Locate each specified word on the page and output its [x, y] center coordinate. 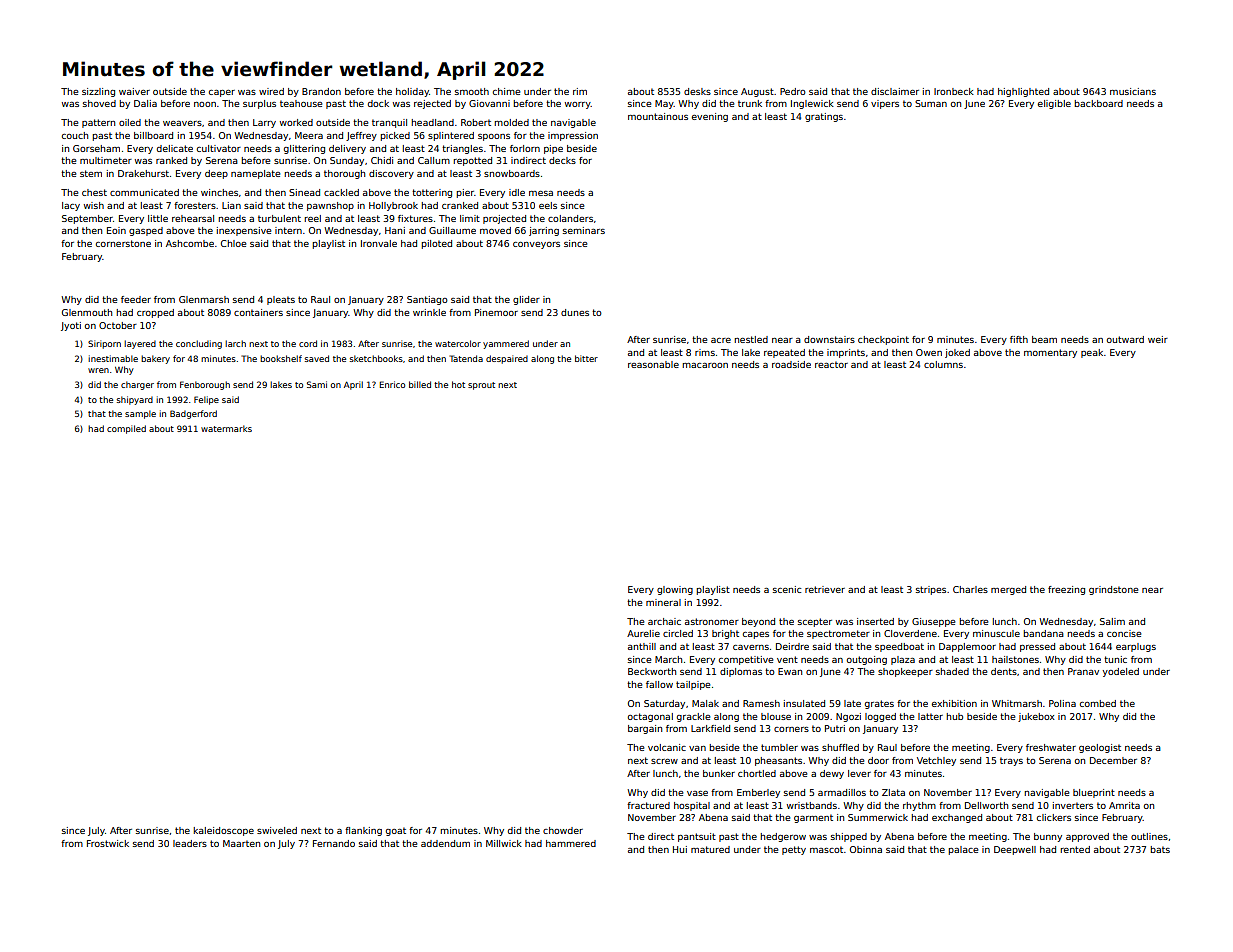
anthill [642, 646]
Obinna [866, 849]
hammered [571, 843]
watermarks [226, 428]
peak [1092, 353]
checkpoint [883, 340]
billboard [153, 135]
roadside [791, 364]
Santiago [427, 300]
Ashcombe [190, 243]
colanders [570, 218]
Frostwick [108, 843]
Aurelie [643, 633]
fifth [1019, 339]
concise [1124, 633]
